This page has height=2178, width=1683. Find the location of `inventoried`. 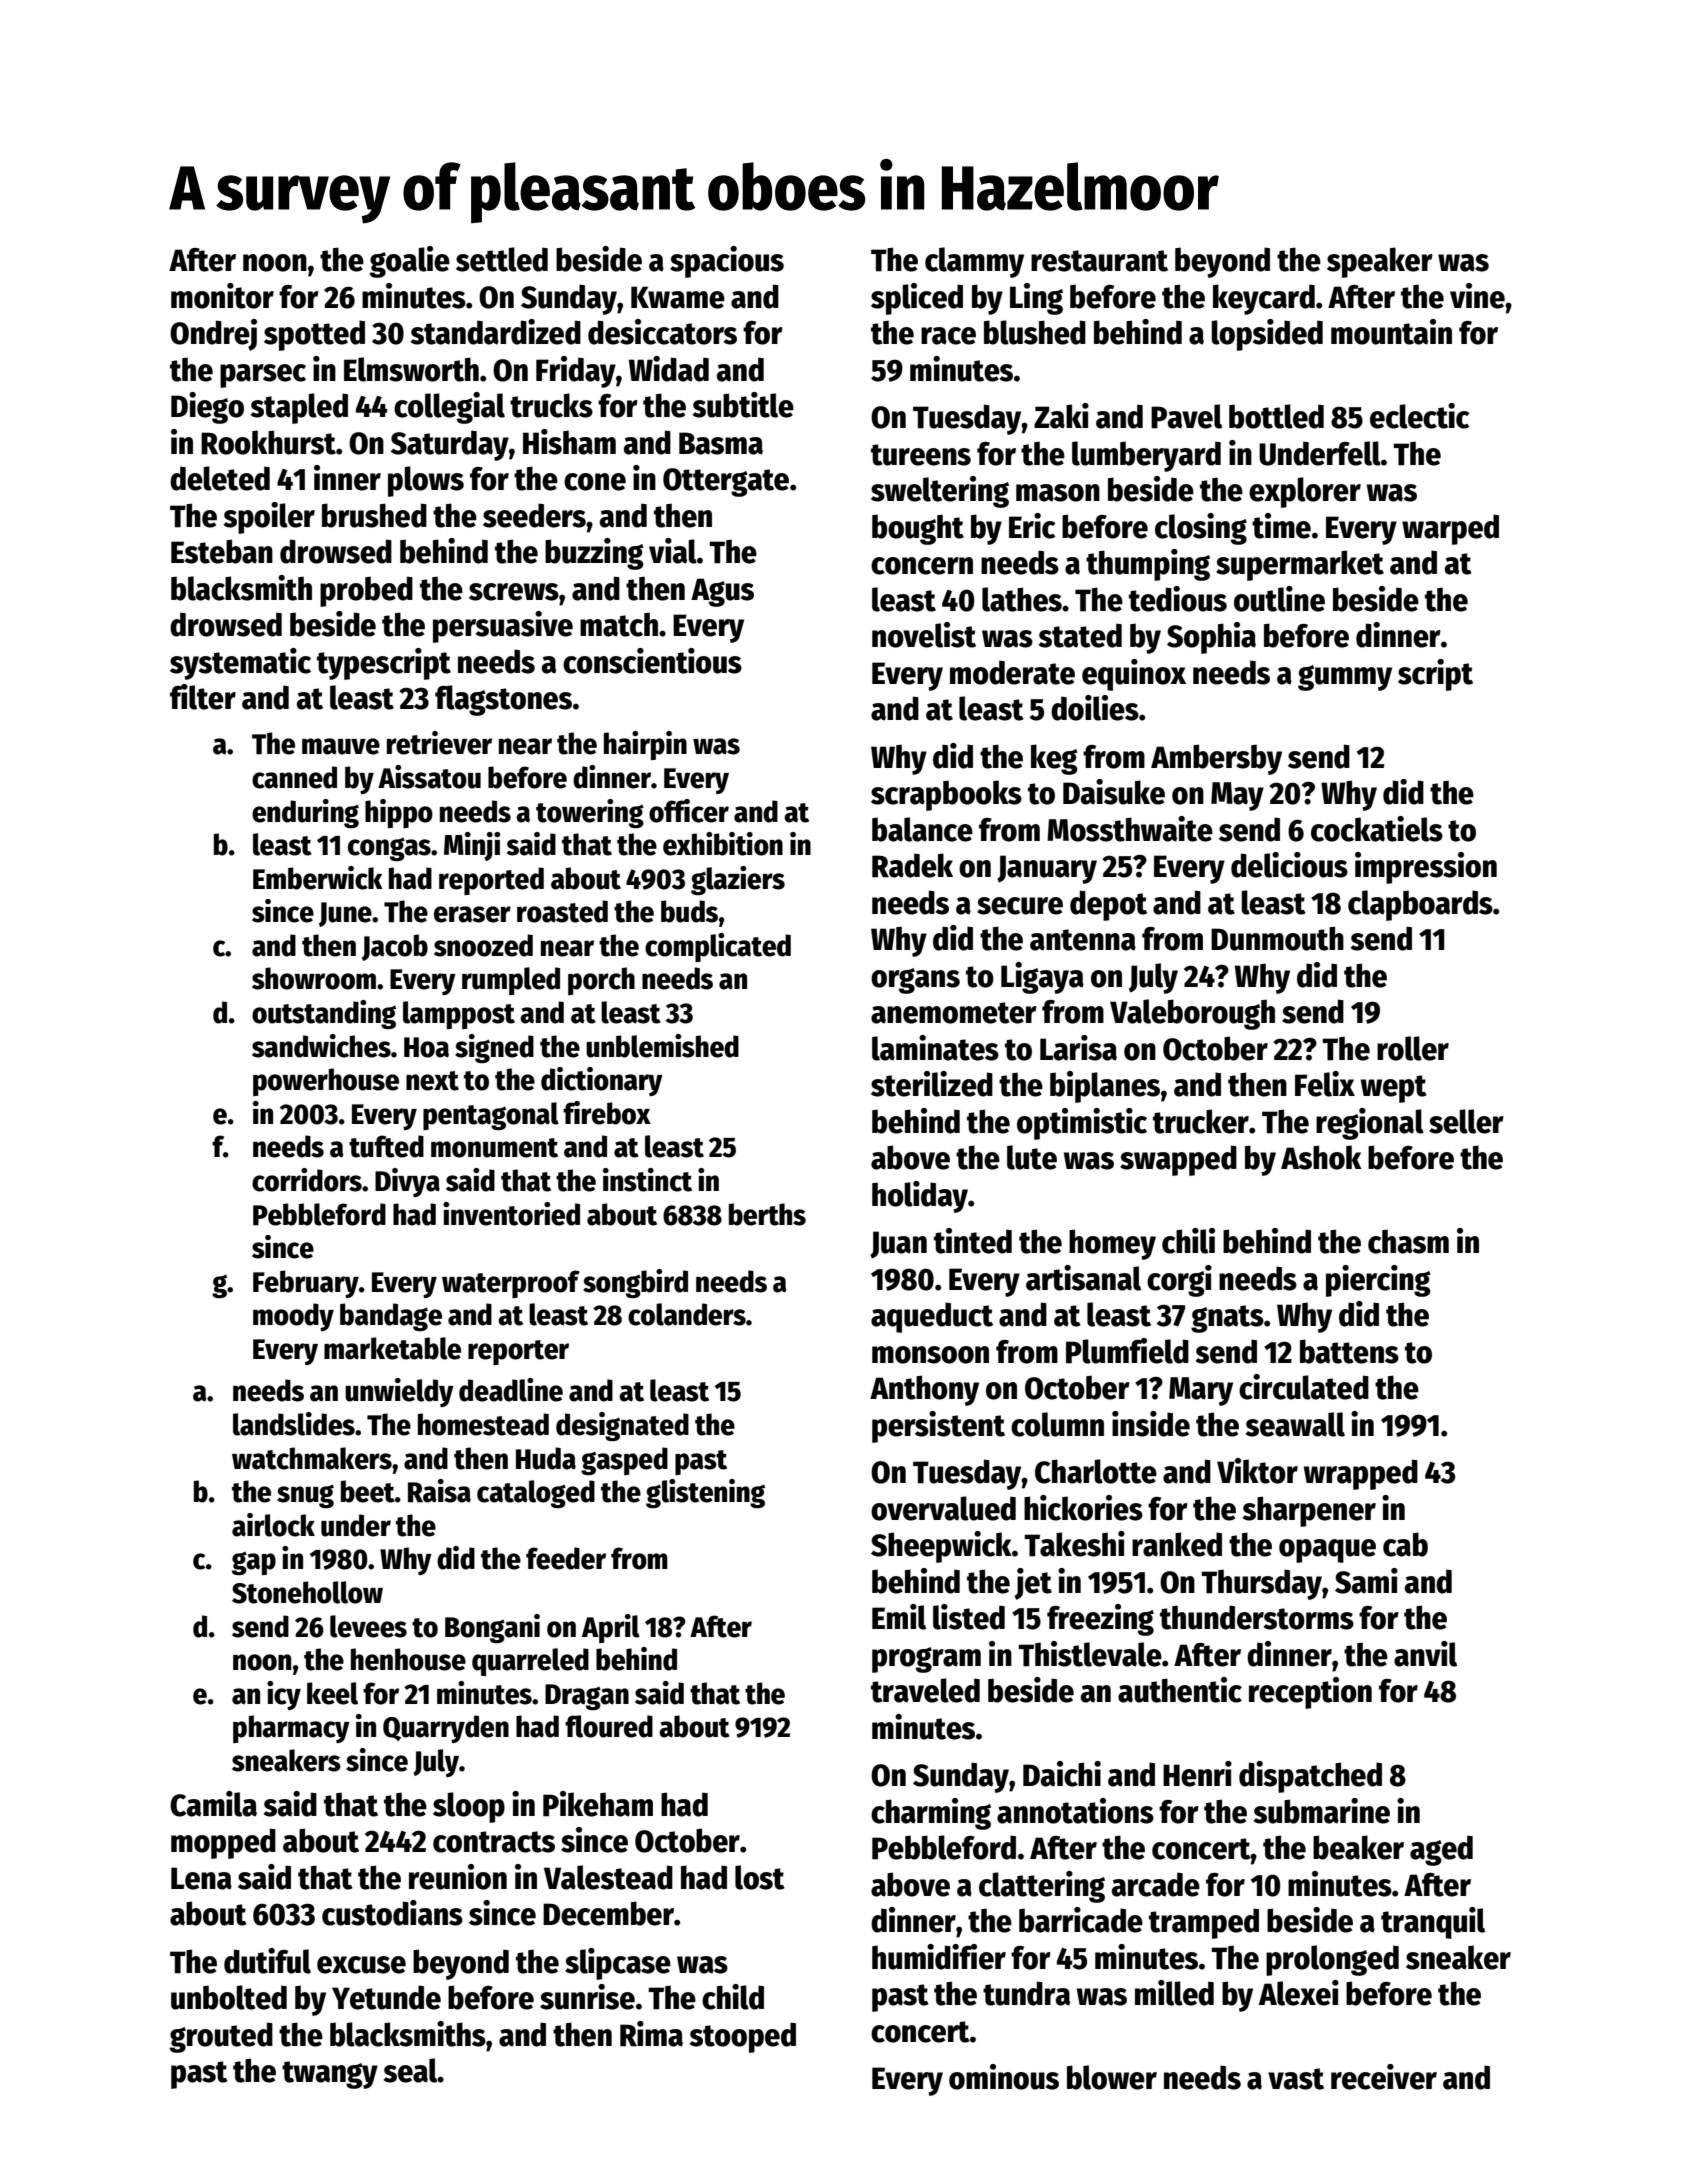

inventoried is located at coordinates (511, 1214).
